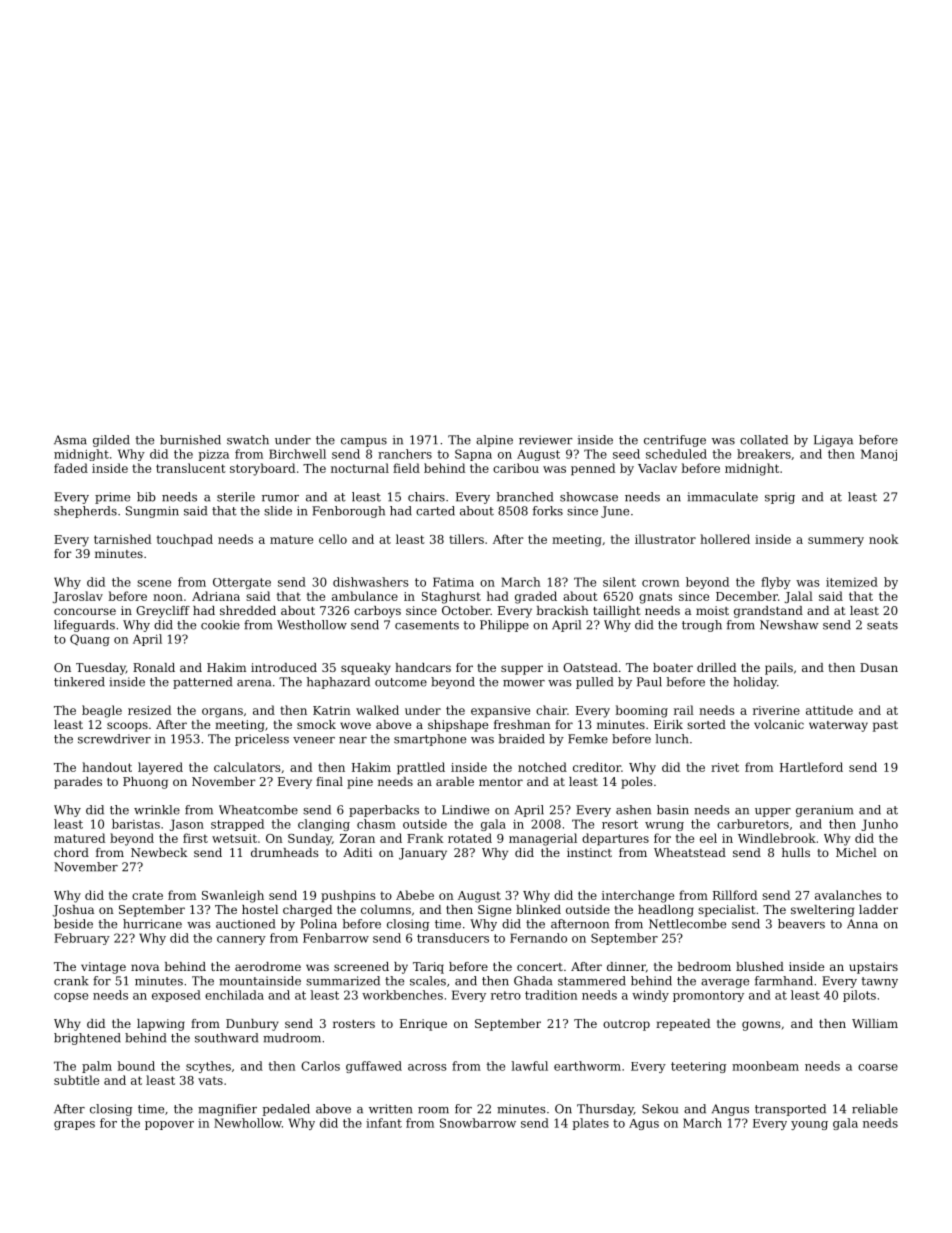 The width and height of the screenshot is (952, 1233). What do you see at coordinates (702, 626) in the screenshot?
I see `trough` at bounding box center [702, 626].
